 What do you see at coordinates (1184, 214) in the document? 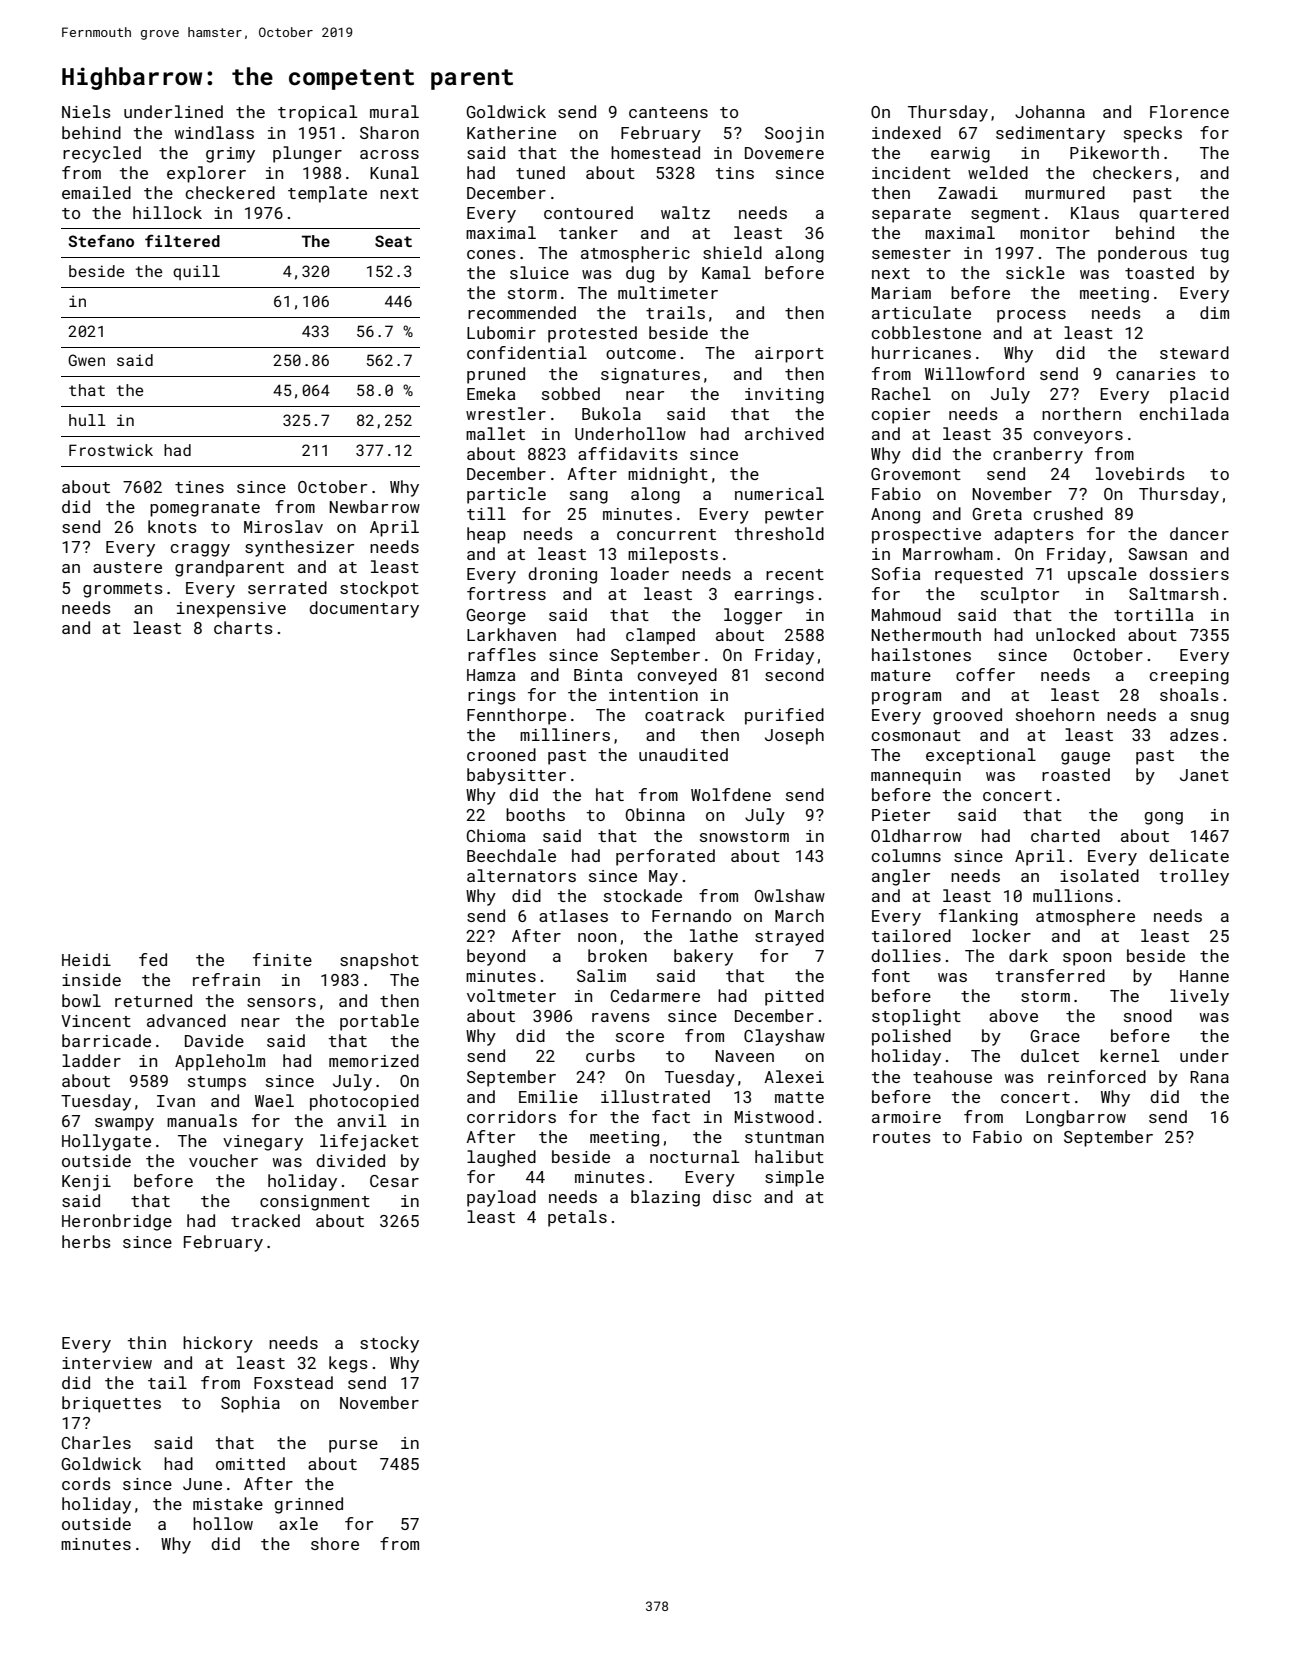
I see `quartered` at bounding box center [1184, 214].
